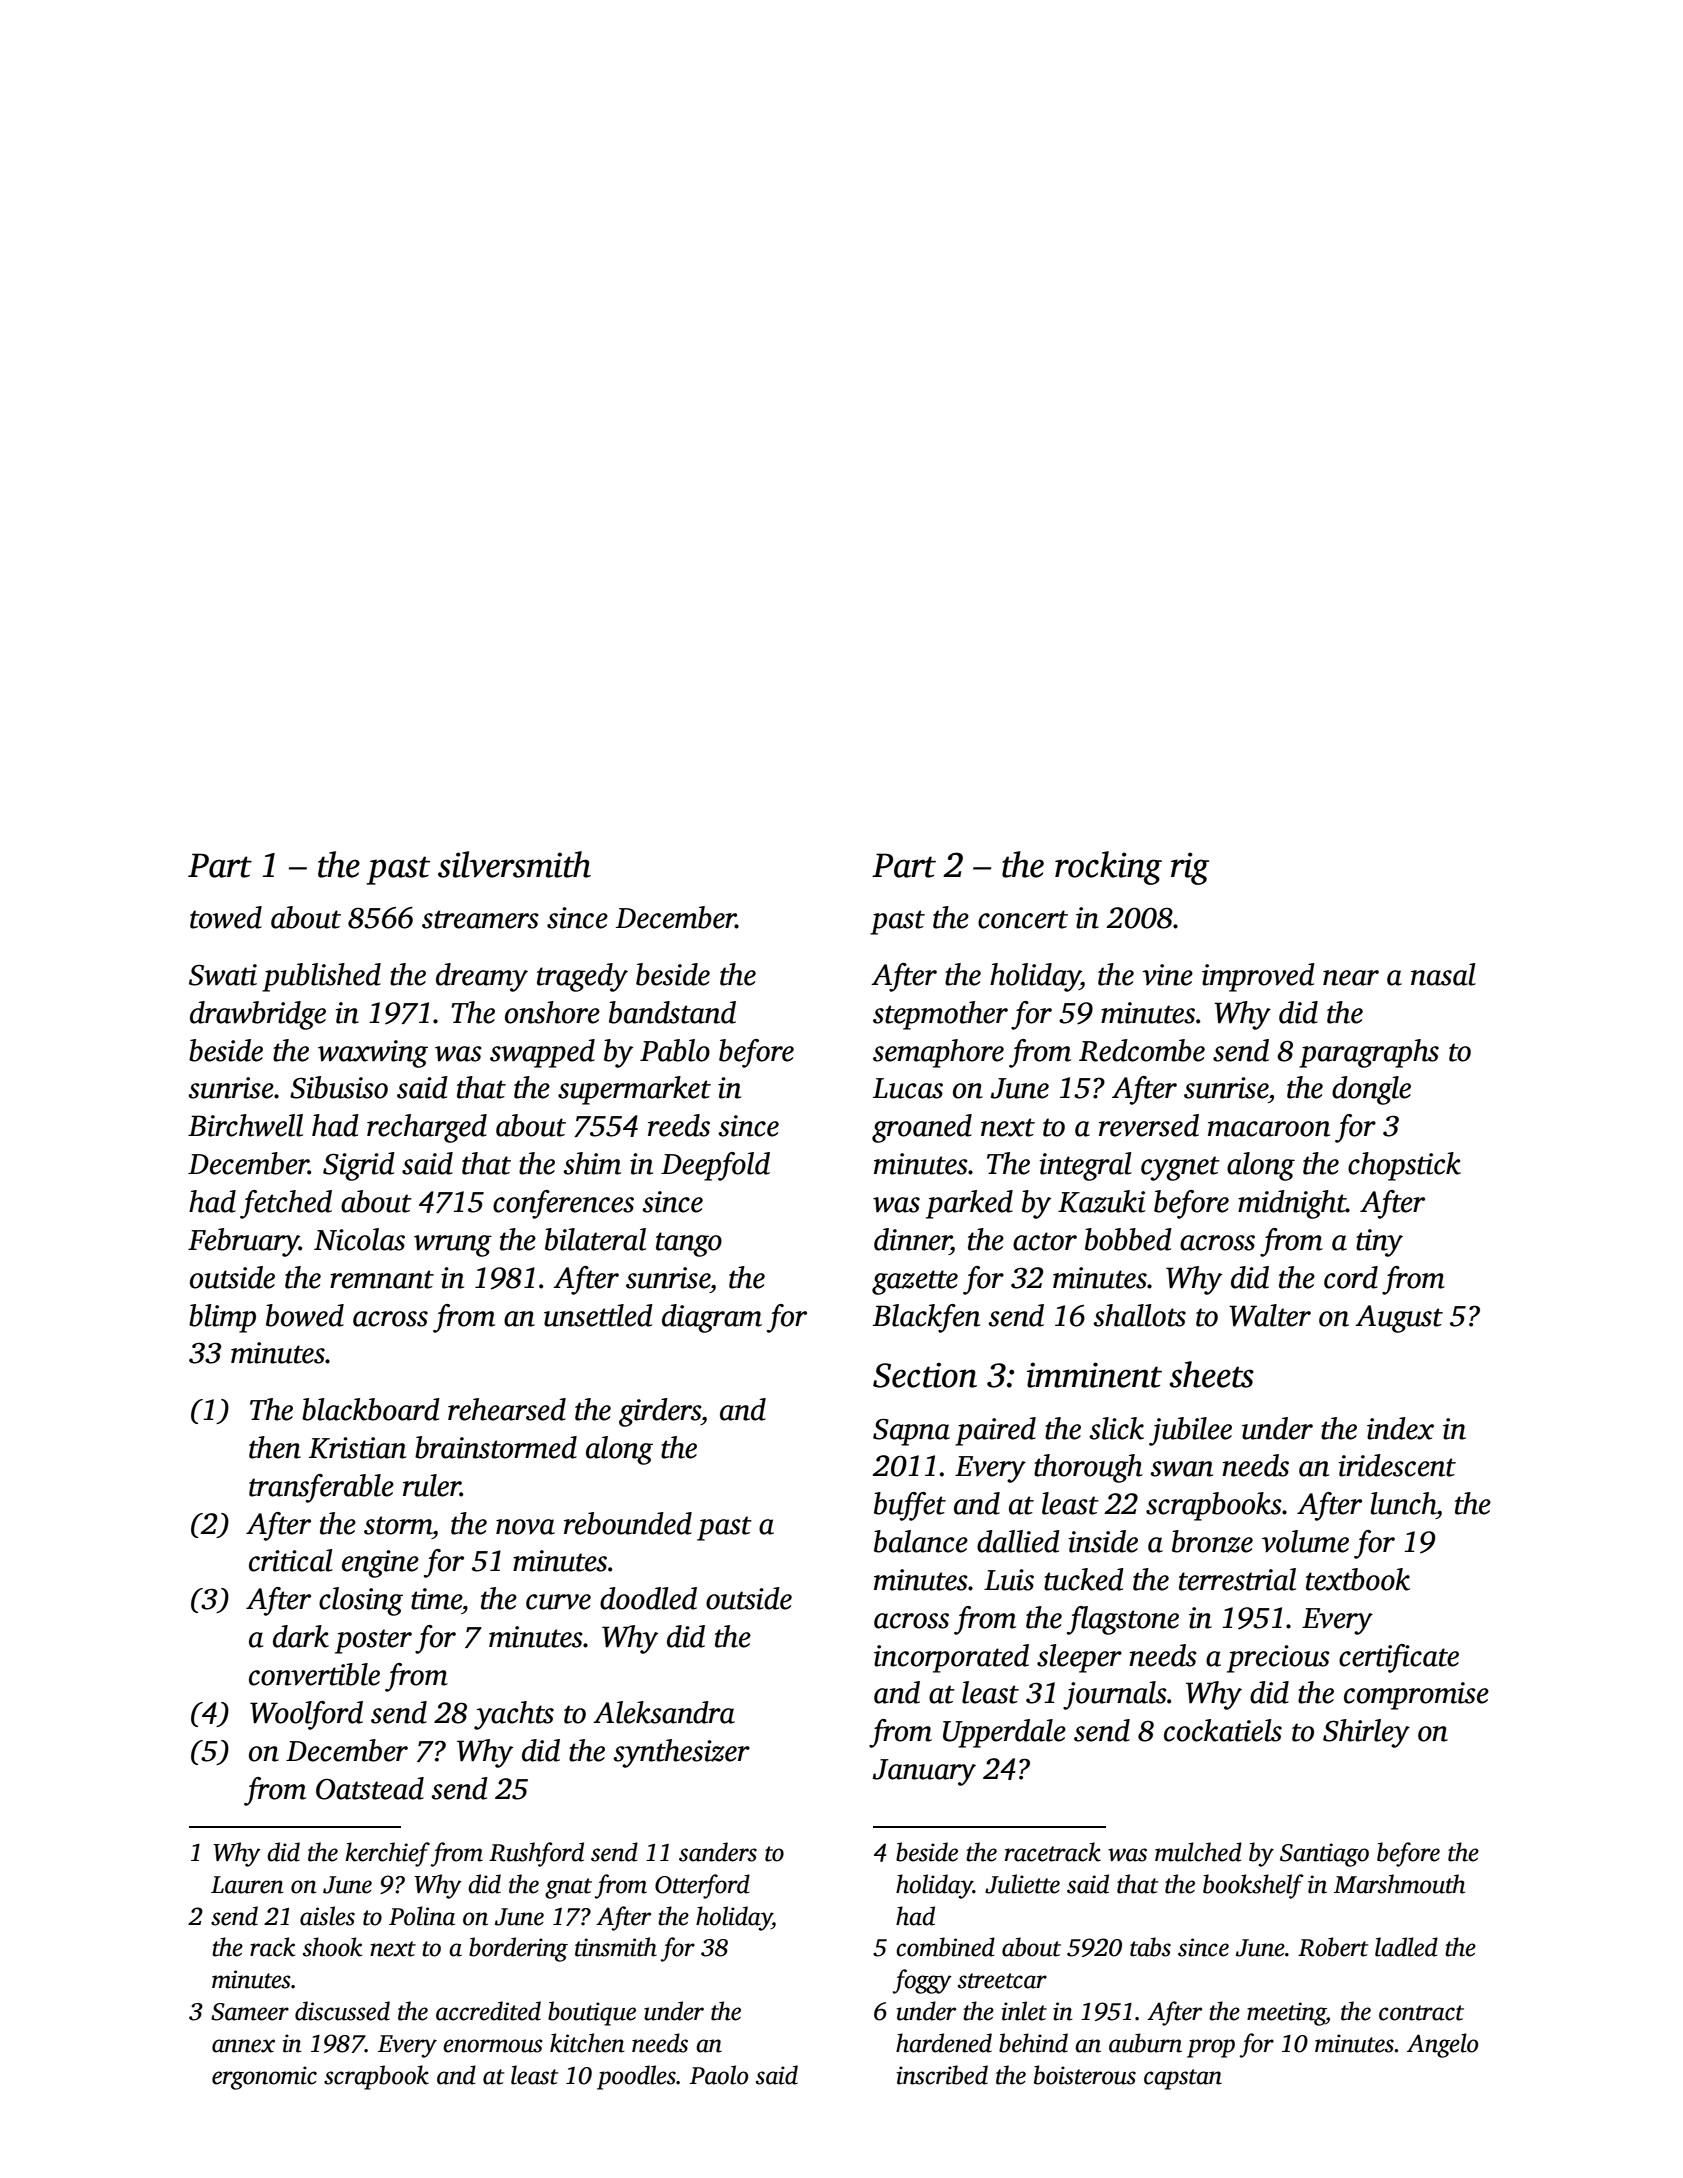 The height and width of the page is (2178, 1683). I want to click on bandstand, so click(672, 1012).
